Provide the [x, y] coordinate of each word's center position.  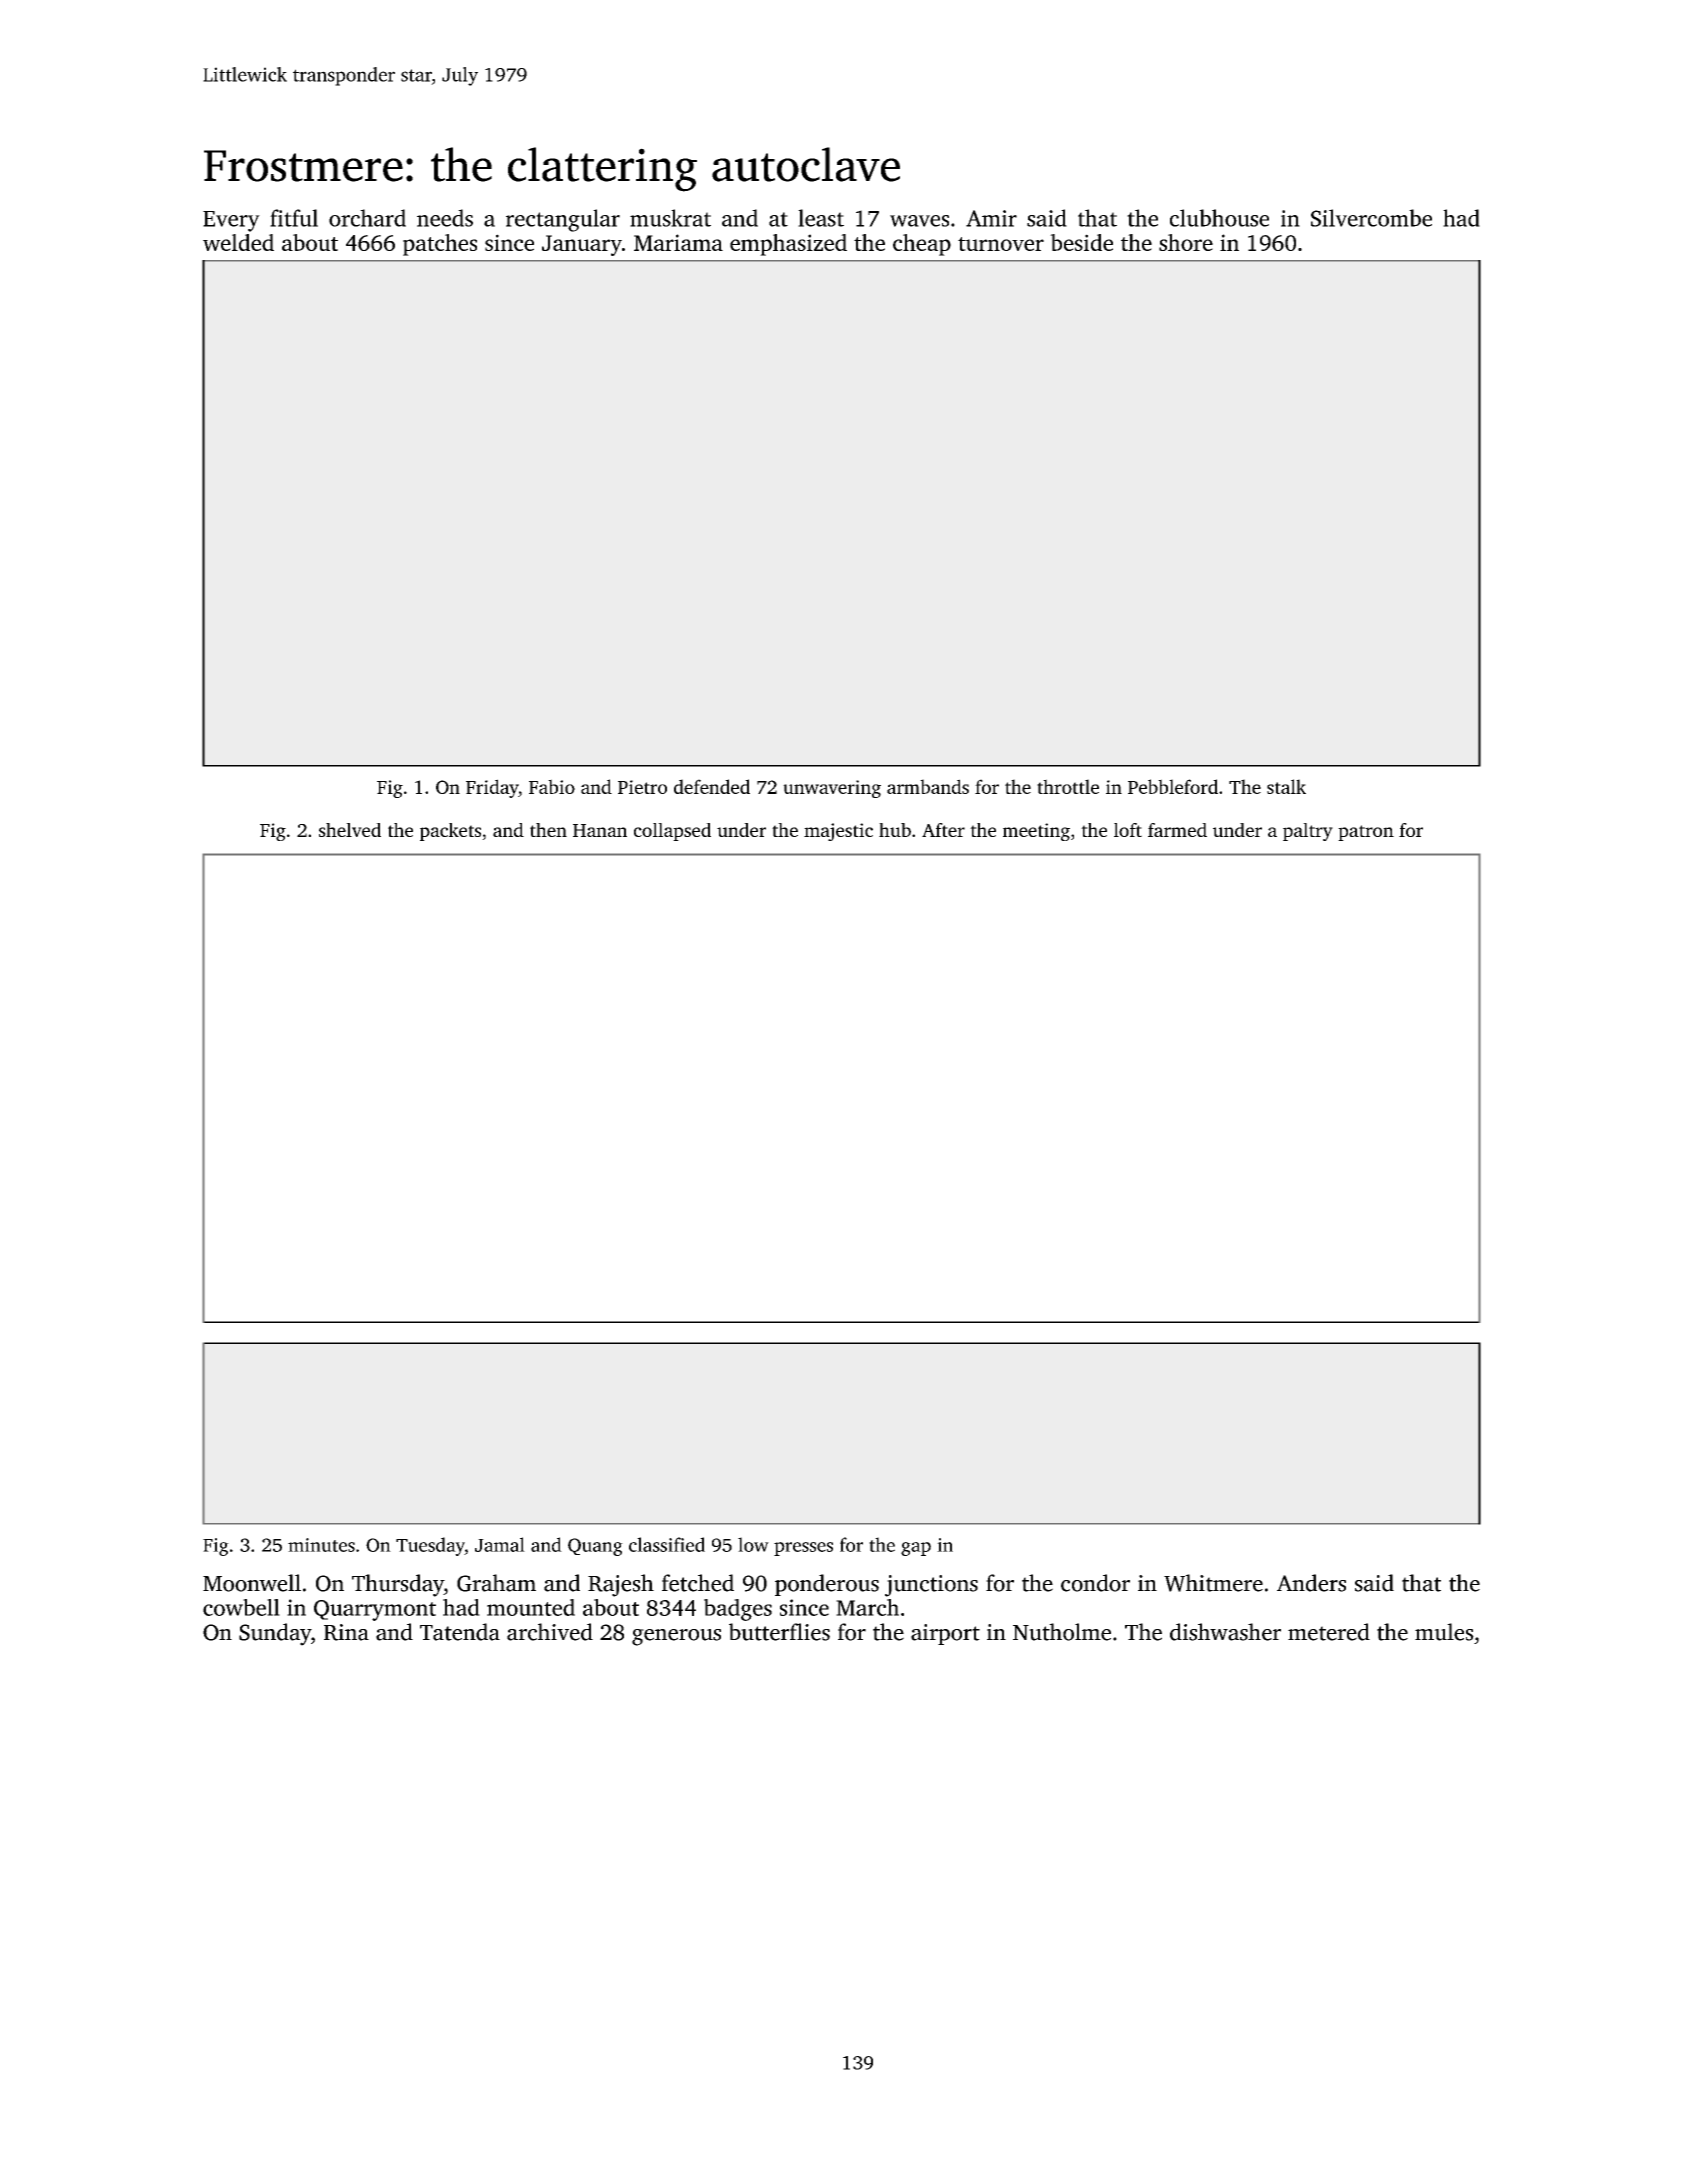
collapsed [672, 832]
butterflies [779, 1632]
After [943, 830]
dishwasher [1225, 1632]
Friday [492, 788]
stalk [1286, 786]
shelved [350, 830]
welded [238, 242]
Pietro [642, 787]
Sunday [275, 1634]
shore [1186, 242]
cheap [922, 245]
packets [450, 832]
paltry [1308, 832]
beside [1081, 242]
